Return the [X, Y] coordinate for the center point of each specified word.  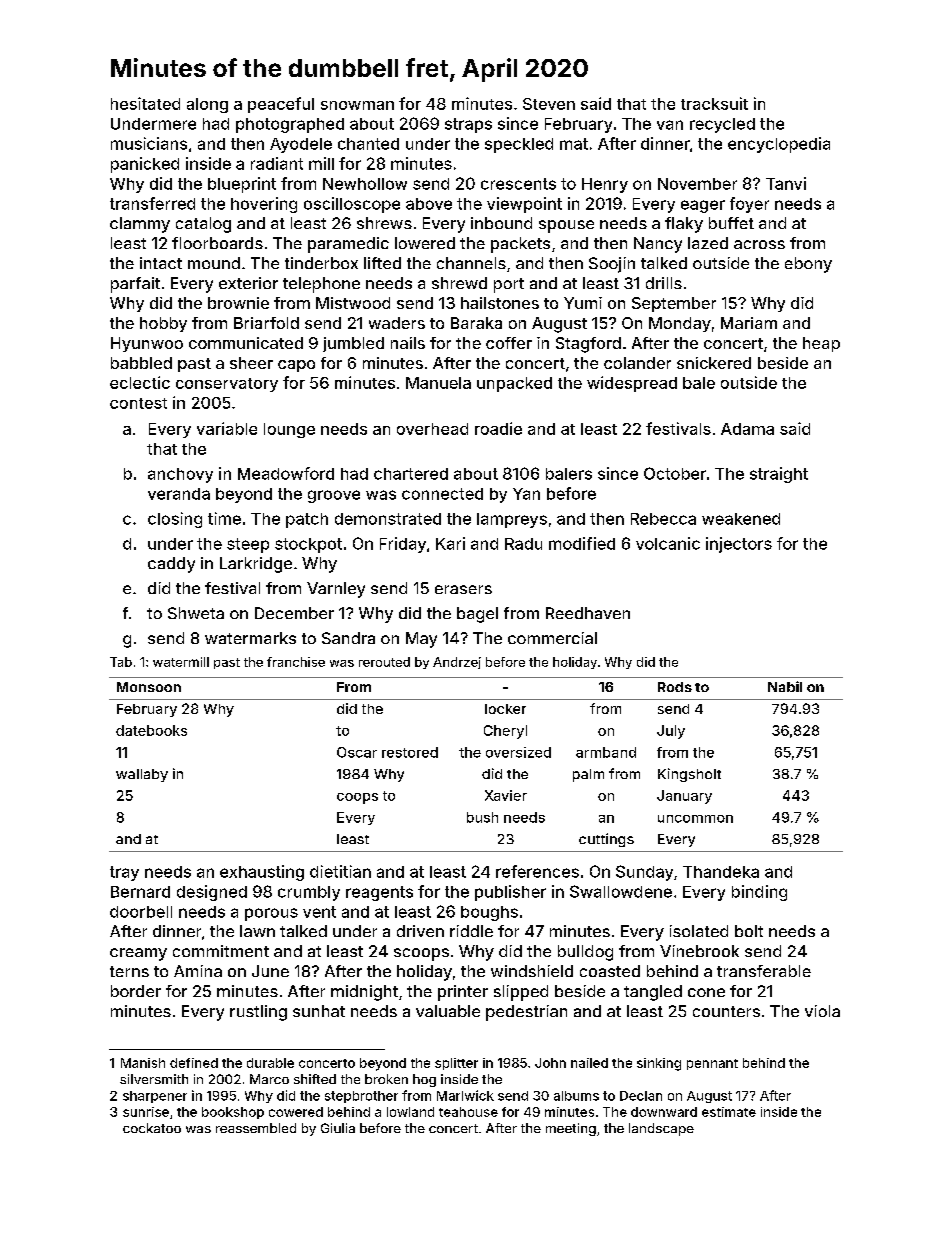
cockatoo [152, 1128]
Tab [121, 662]
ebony [808, 265]
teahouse [468, 1112]
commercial [552, 638]
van [670, 125]
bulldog [585, 953]
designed [212, 893]
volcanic [668, 543]
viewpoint [524, 205]
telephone [321, 285]
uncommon [695, 819]
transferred [152, 203]
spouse [566, 226]
